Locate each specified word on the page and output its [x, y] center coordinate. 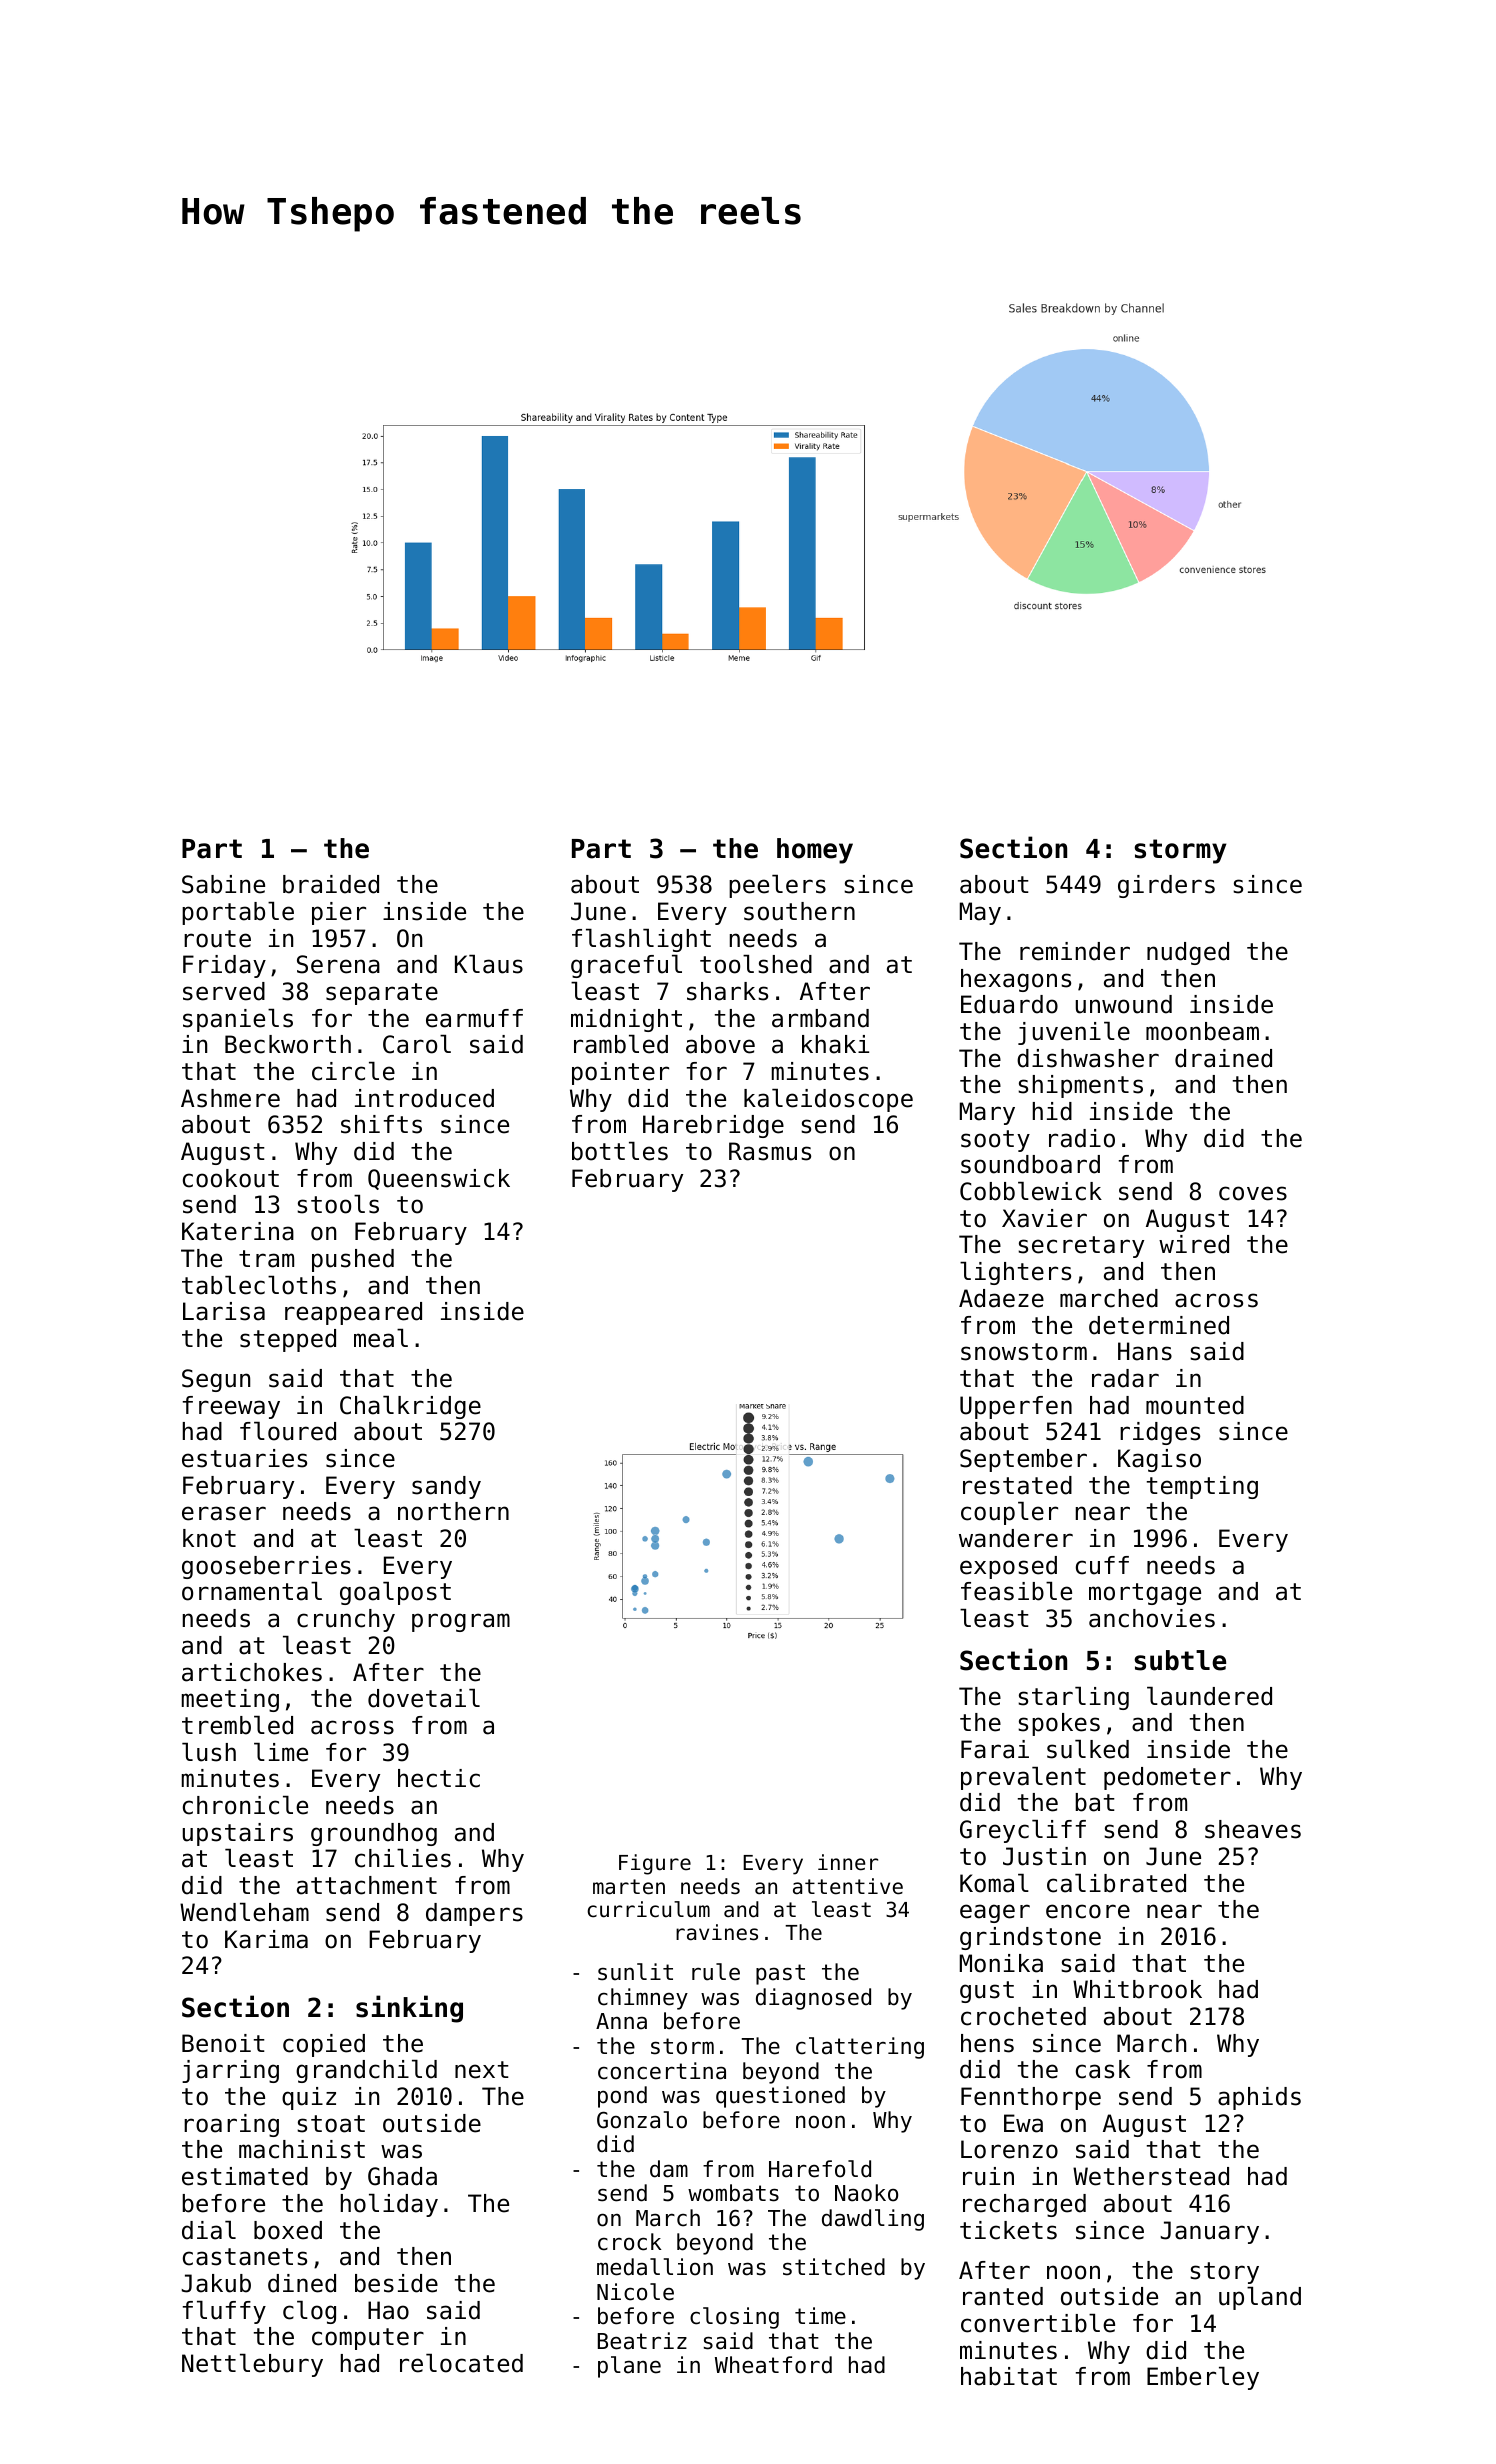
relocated [461, 2363]
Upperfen [1016, 1407]
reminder [1075, 951]
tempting [1202, 1487]
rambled [621, 1044]
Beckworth [288, 1044]
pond [622, 2097]
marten [629, 1887]
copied [324, 2045]
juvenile [1074, 1033]
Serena [338, 964]
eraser [224, 1513]
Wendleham [244, 1912]
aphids [1259, 2098]
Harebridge [713, 1126]
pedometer [1167, 1778]
